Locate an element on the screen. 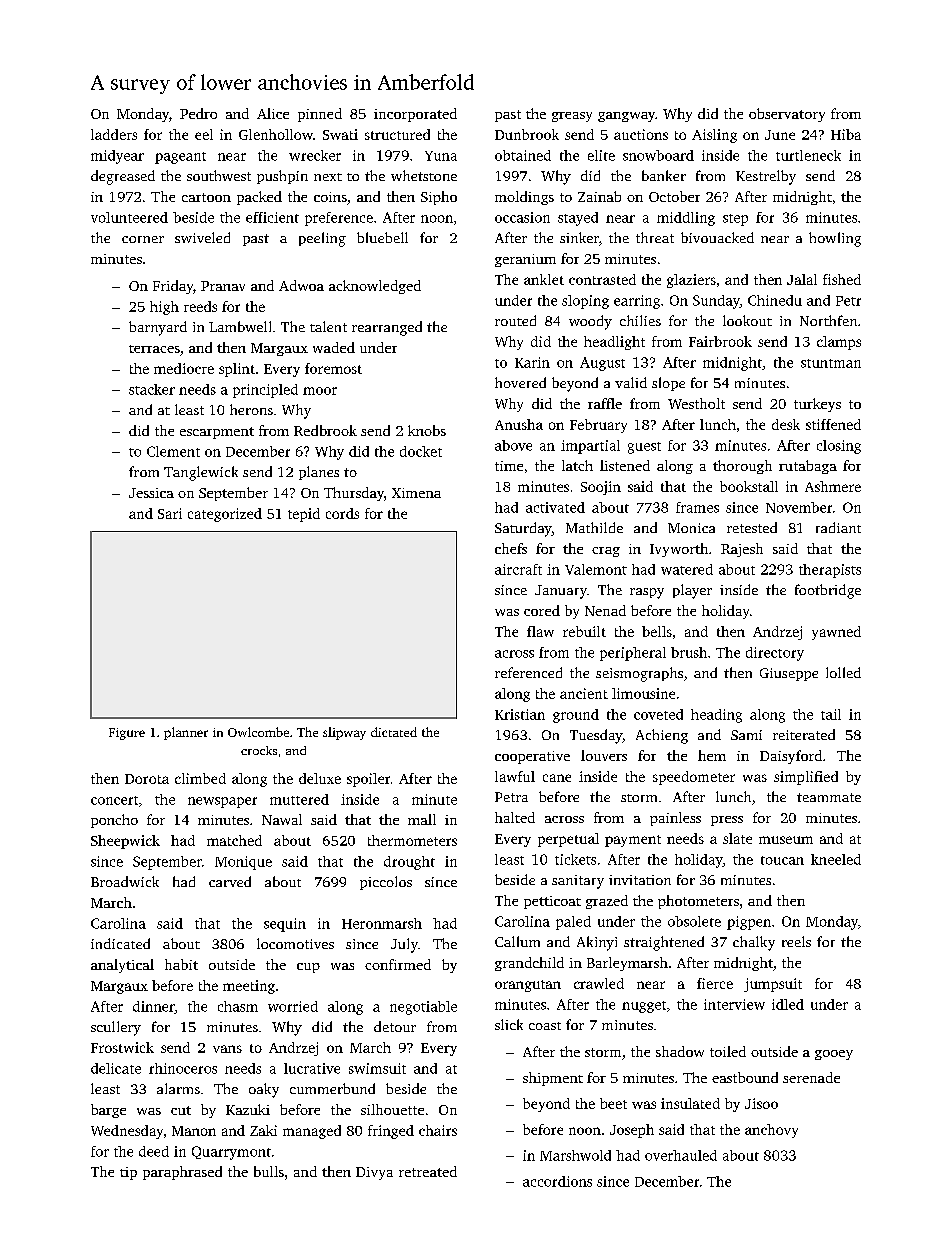 This screenshot has height=1233, width=952. bulls is located at coordinates (269, 1171).
